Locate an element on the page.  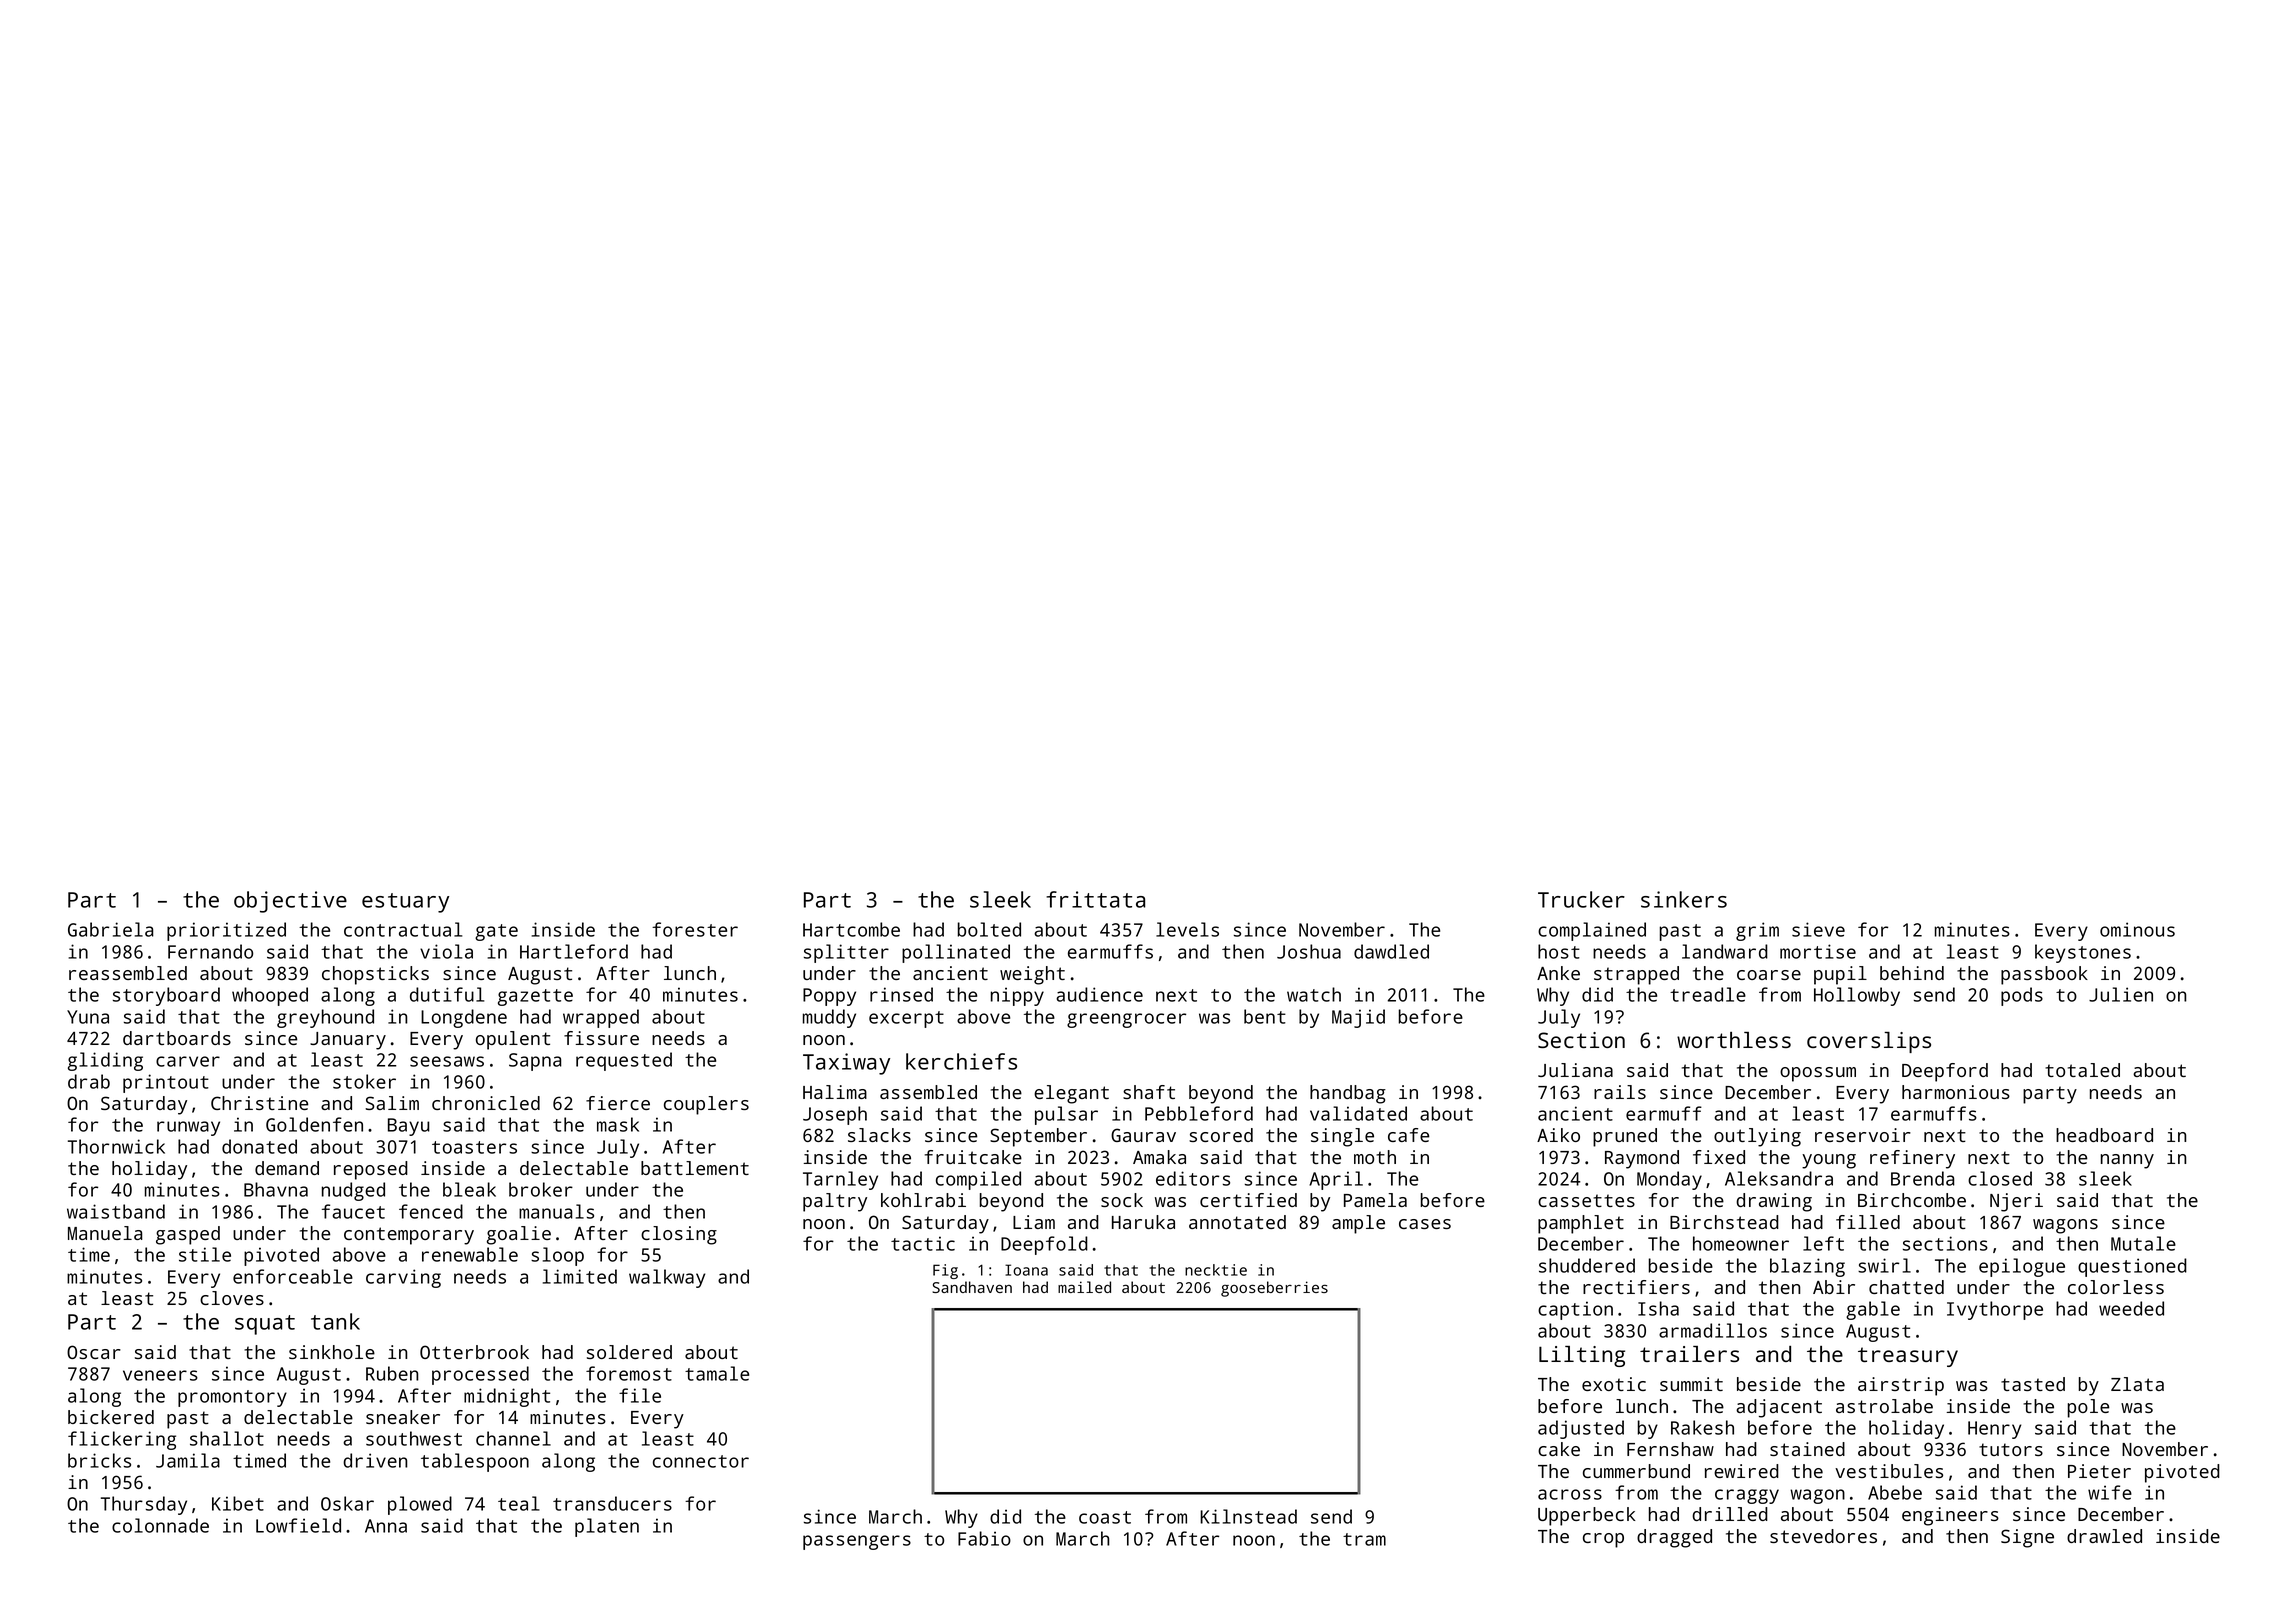
sinkers is located at coordinates (1684, 899).
